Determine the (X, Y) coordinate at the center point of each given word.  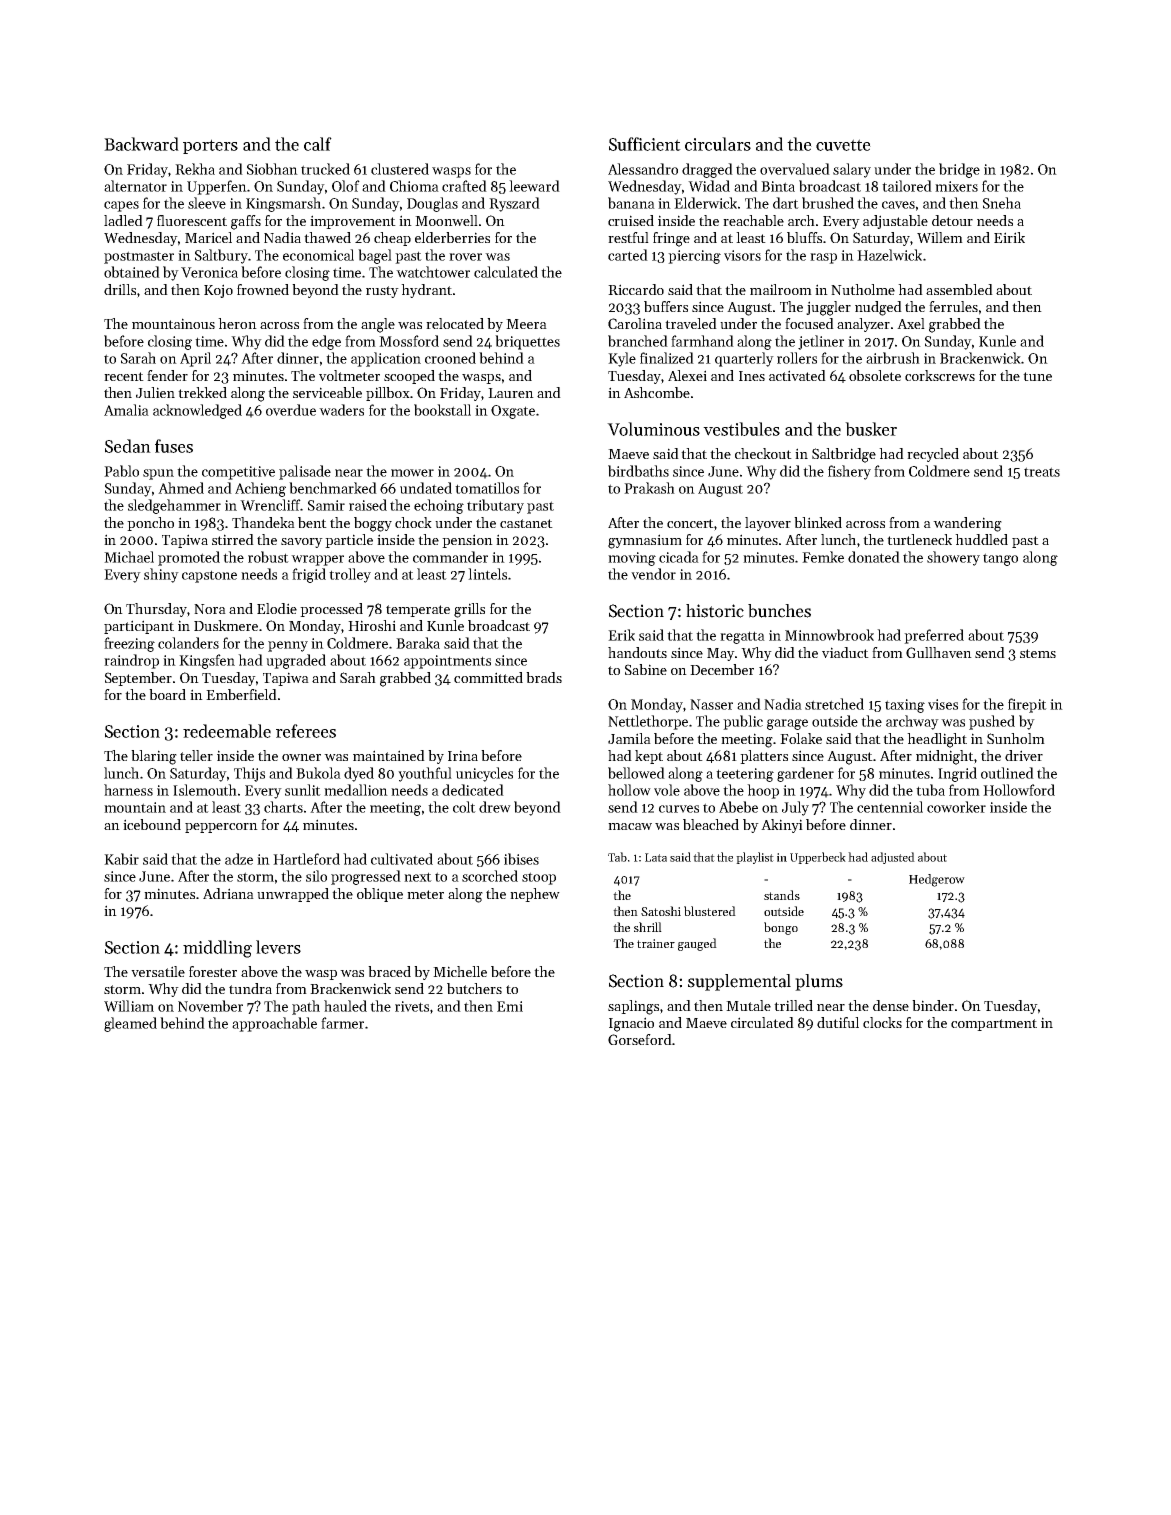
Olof (346, 186)
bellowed (636, 773)
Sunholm (1016, 738)
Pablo (121, 471)
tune (1037, 376)
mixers (956, 186)
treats (1042, 472)
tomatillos (487, 488)
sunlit (303, 790)
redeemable (227, 731)
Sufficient (645, 144)
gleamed (130, 1024)
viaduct (845, 652)
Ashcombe (657, 392)
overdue (291, 410)
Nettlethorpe (648, 722)
